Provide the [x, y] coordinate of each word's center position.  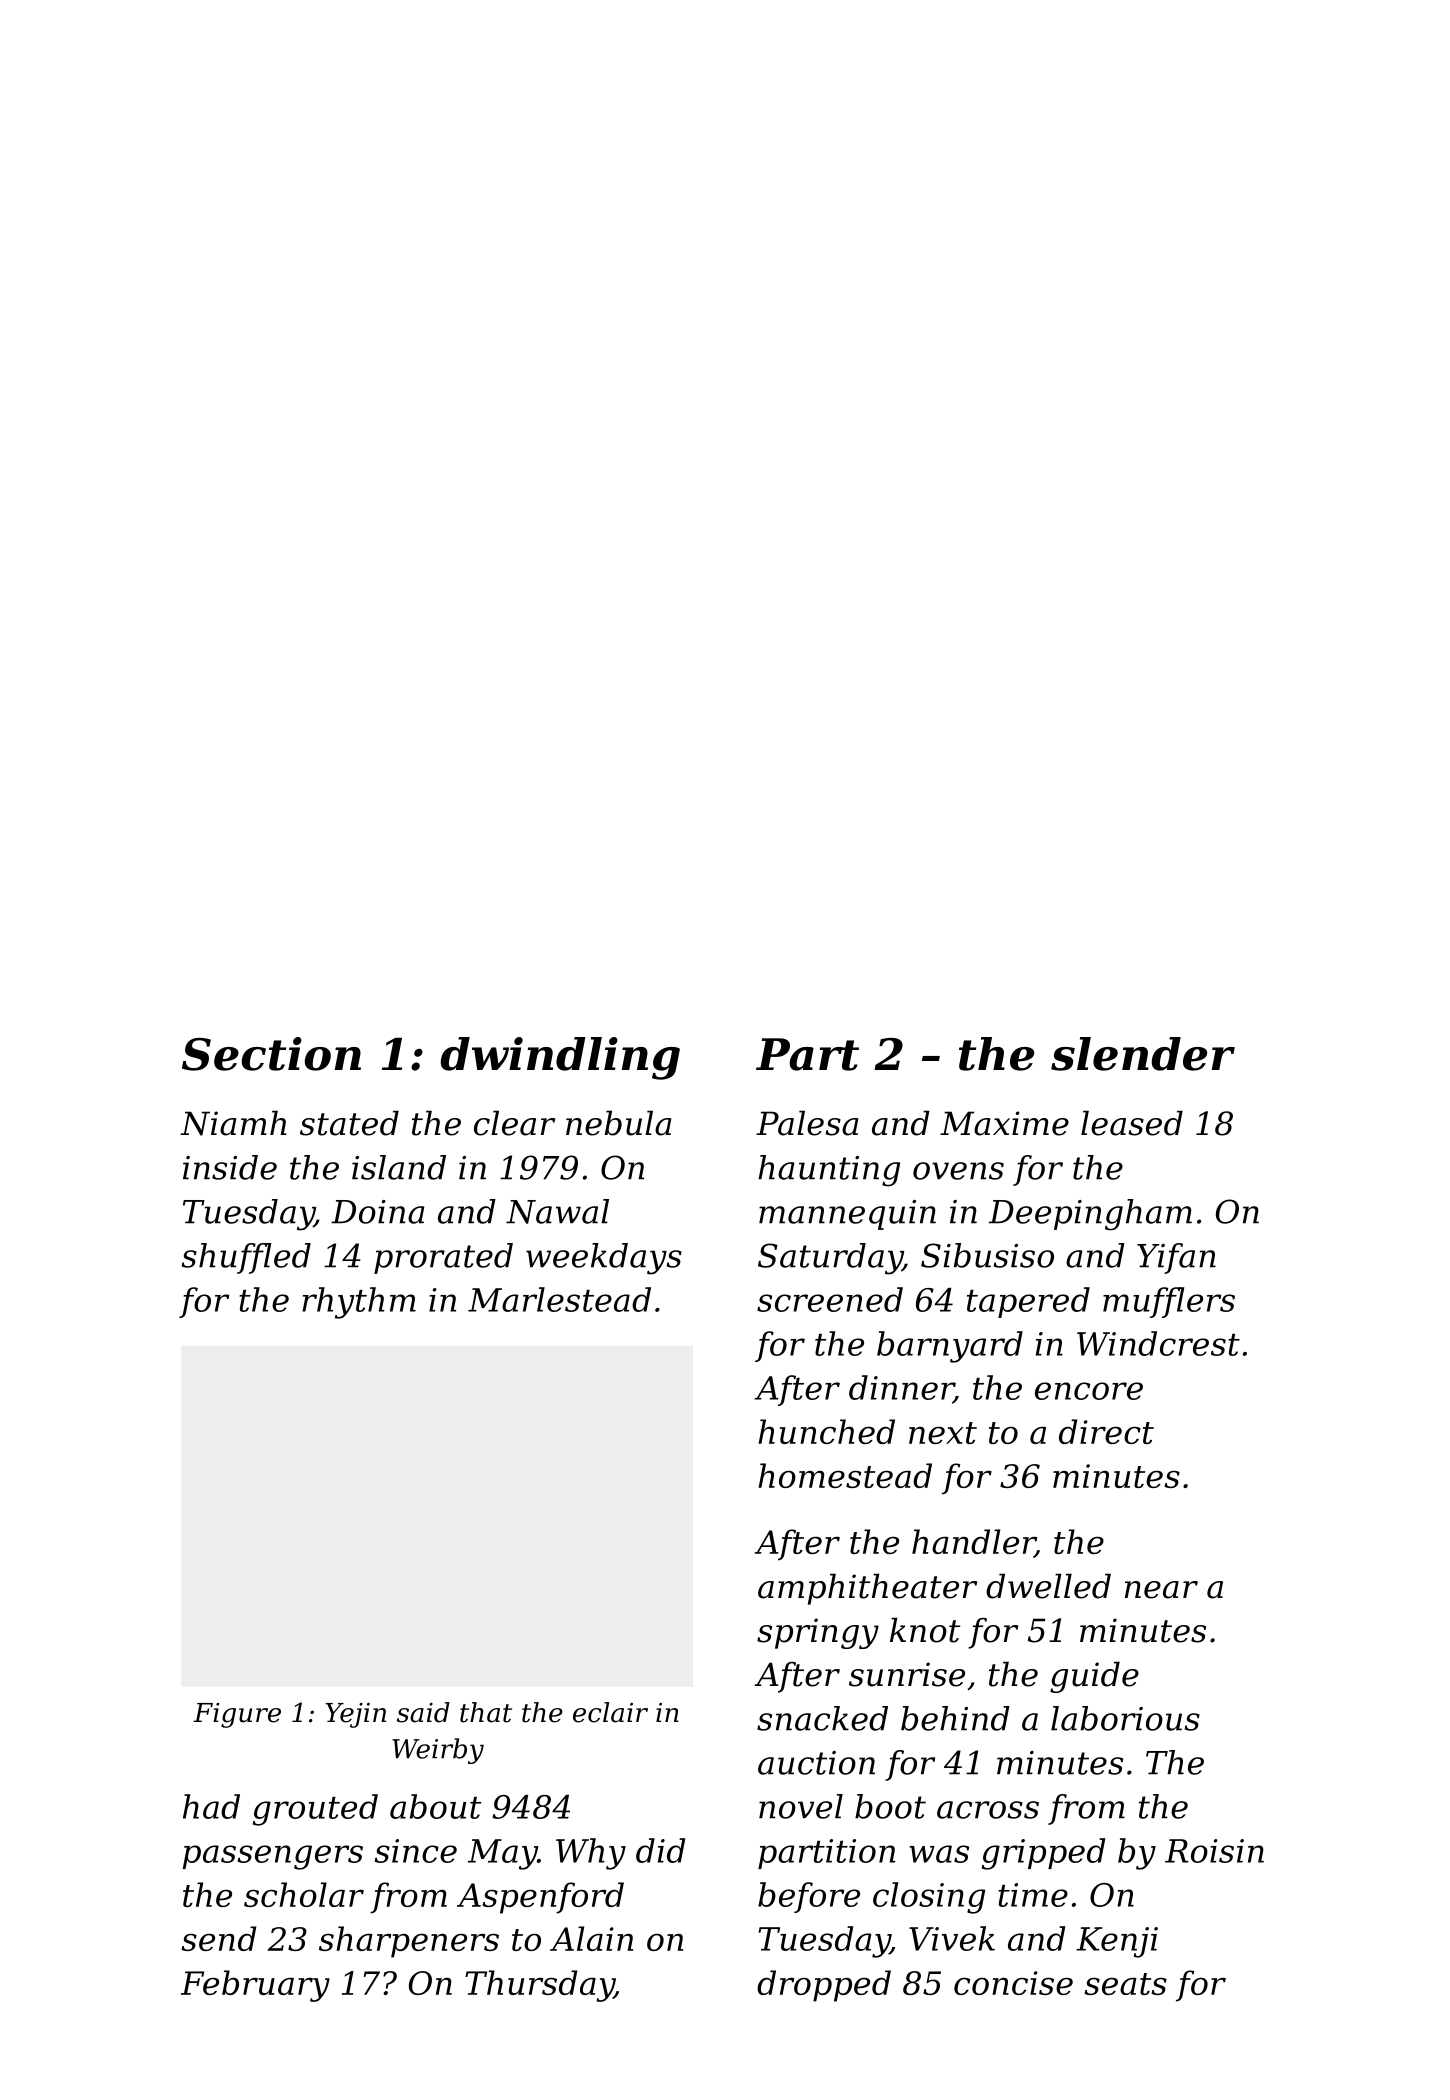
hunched [826, 1431]
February [255, 1986]
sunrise [907, 1674]
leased [1132, 1123]
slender [1143, 1054]
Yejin [355, 1715]
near [1161, 1590]
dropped [824, 1986]
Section [271, 1054]
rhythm [359, 1303]
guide [1094, 1677]
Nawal [557, 1211]
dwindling [560, 1058]
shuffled [246, 1258]
